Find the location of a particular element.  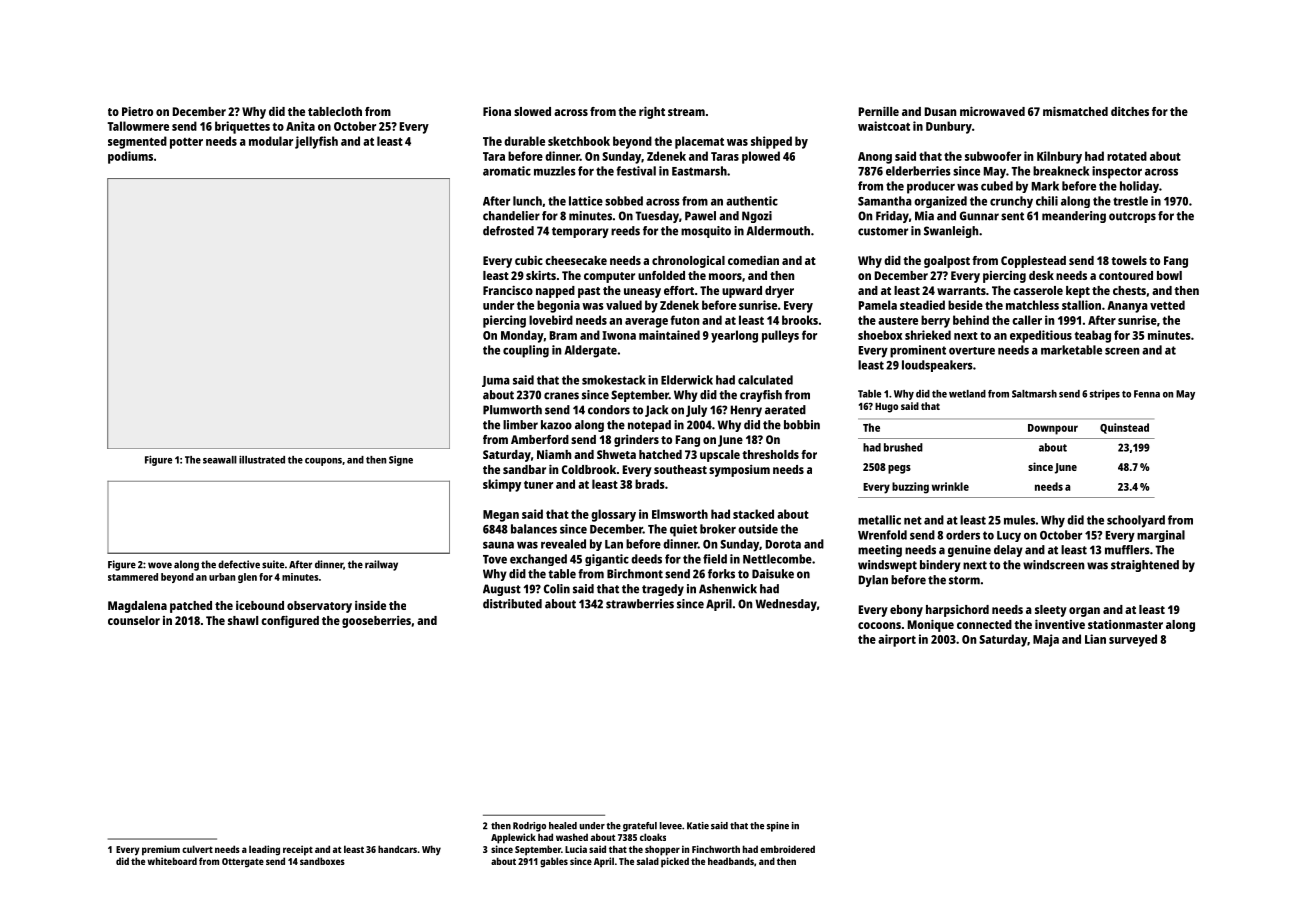

right is located at coordinates (652, 112).
